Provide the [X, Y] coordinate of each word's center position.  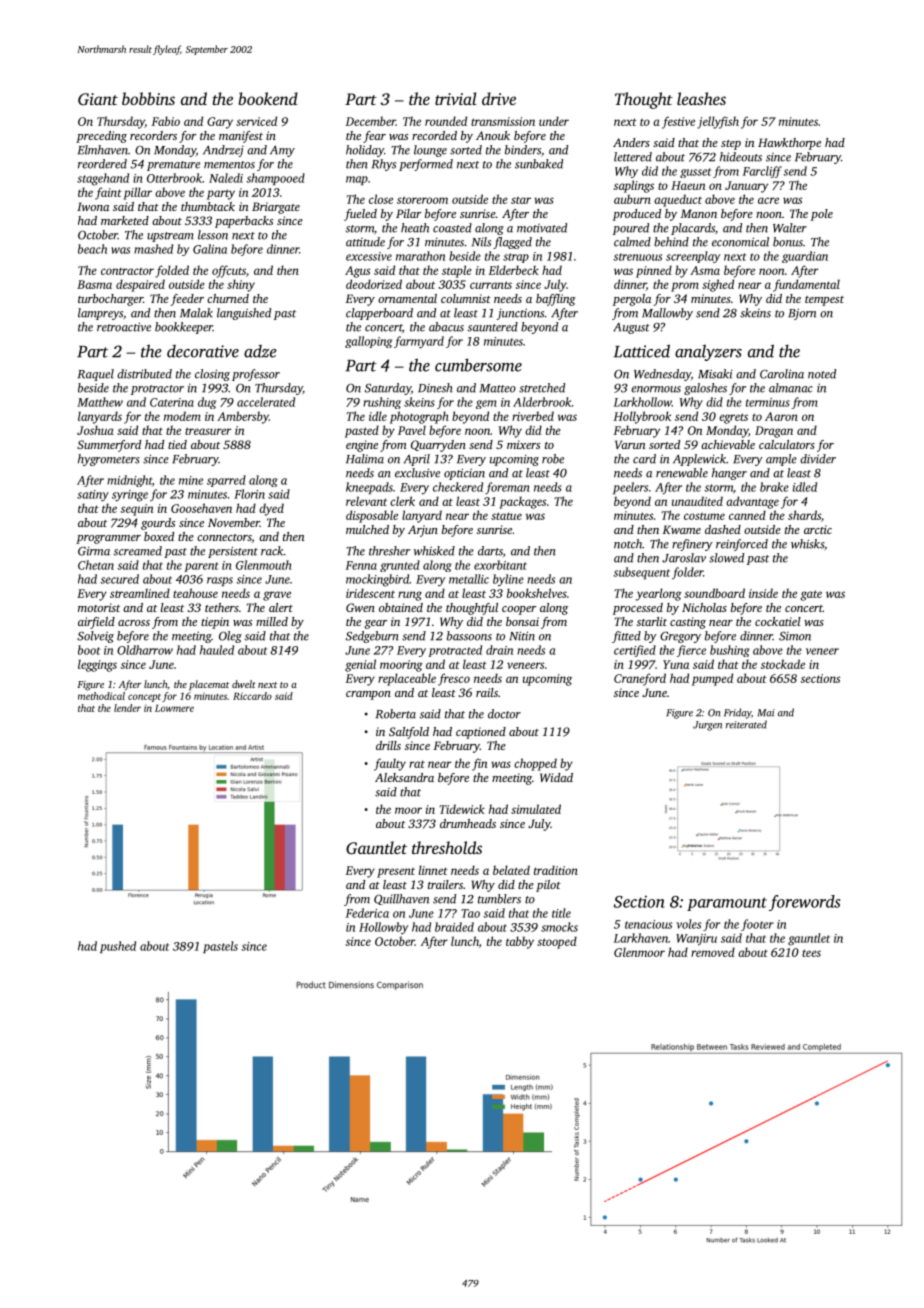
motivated [542, 228]
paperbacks [244, 222]
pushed [118, 947]
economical [740, 242]
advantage [752, 502]
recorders [153, 135]
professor [256, 375]
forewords [805, 903]
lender [127, 708]
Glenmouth [263, 565]
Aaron [781, 416]
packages [522, 502]
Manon [699, 213]
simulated [536, 809]
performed [426, 165]
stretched [542, 388]
